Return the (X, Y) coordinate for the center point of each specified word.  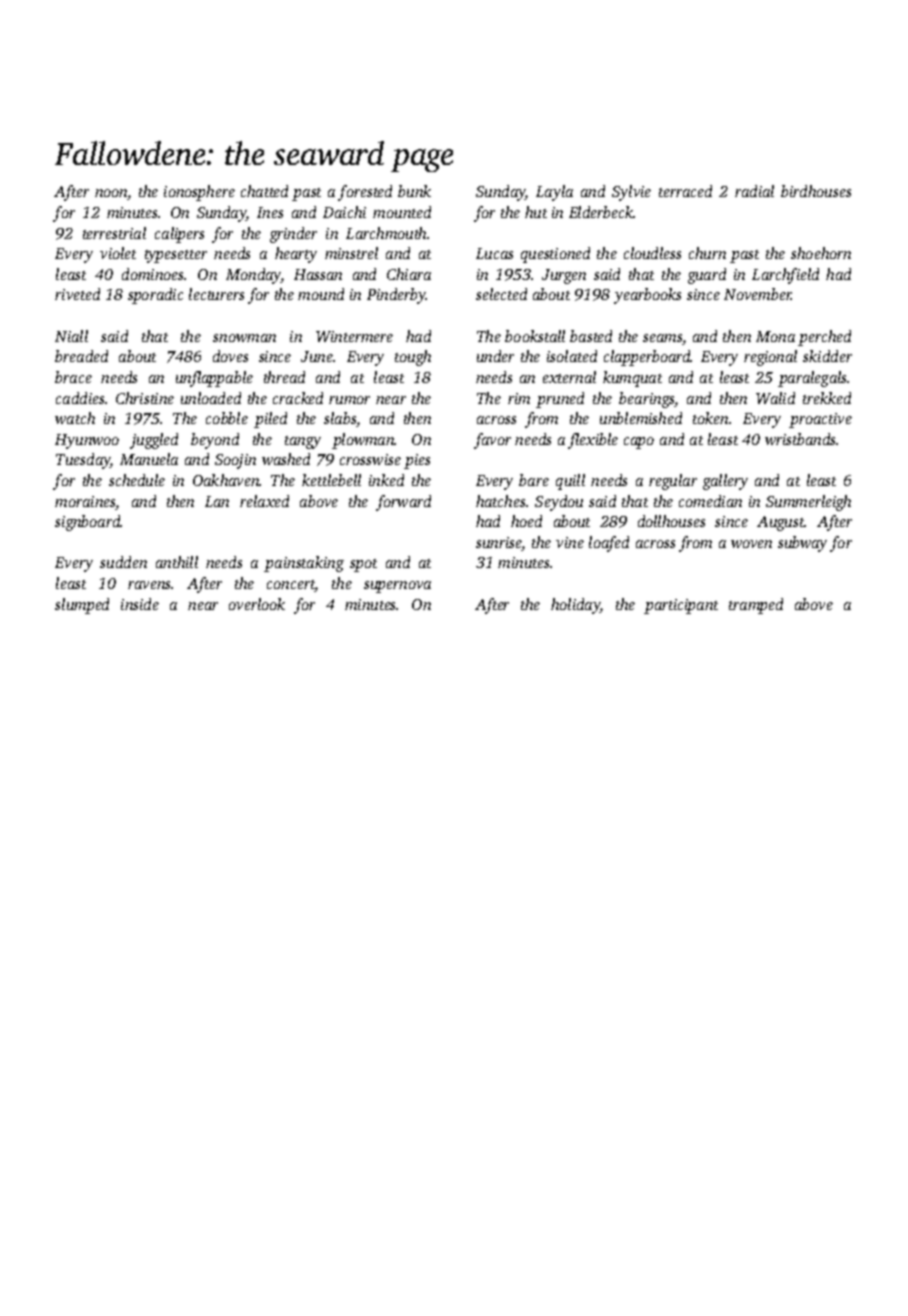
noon (111, 194)
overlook (257, 604)
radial (754, 191)
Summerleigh (808, 503)
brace (73, 377)
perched (824, 338)
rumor (349, 400)
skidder (827, 356)
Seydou (559, 503)
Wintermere (354, 336)
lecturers (216, 294)
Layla (554, 193)
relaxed (264, 501)
